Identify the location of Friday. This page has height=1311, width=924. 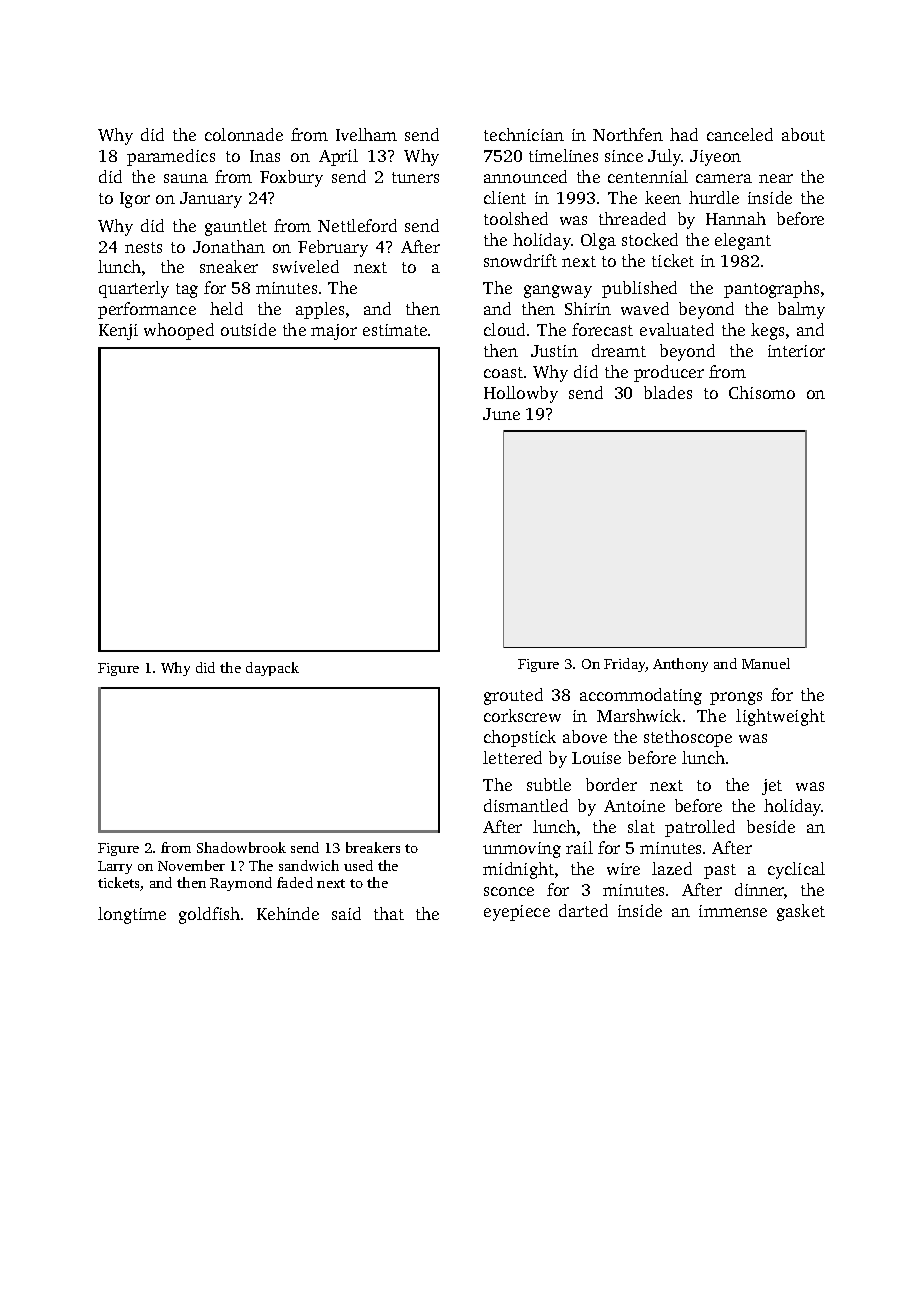
(625, 665).
